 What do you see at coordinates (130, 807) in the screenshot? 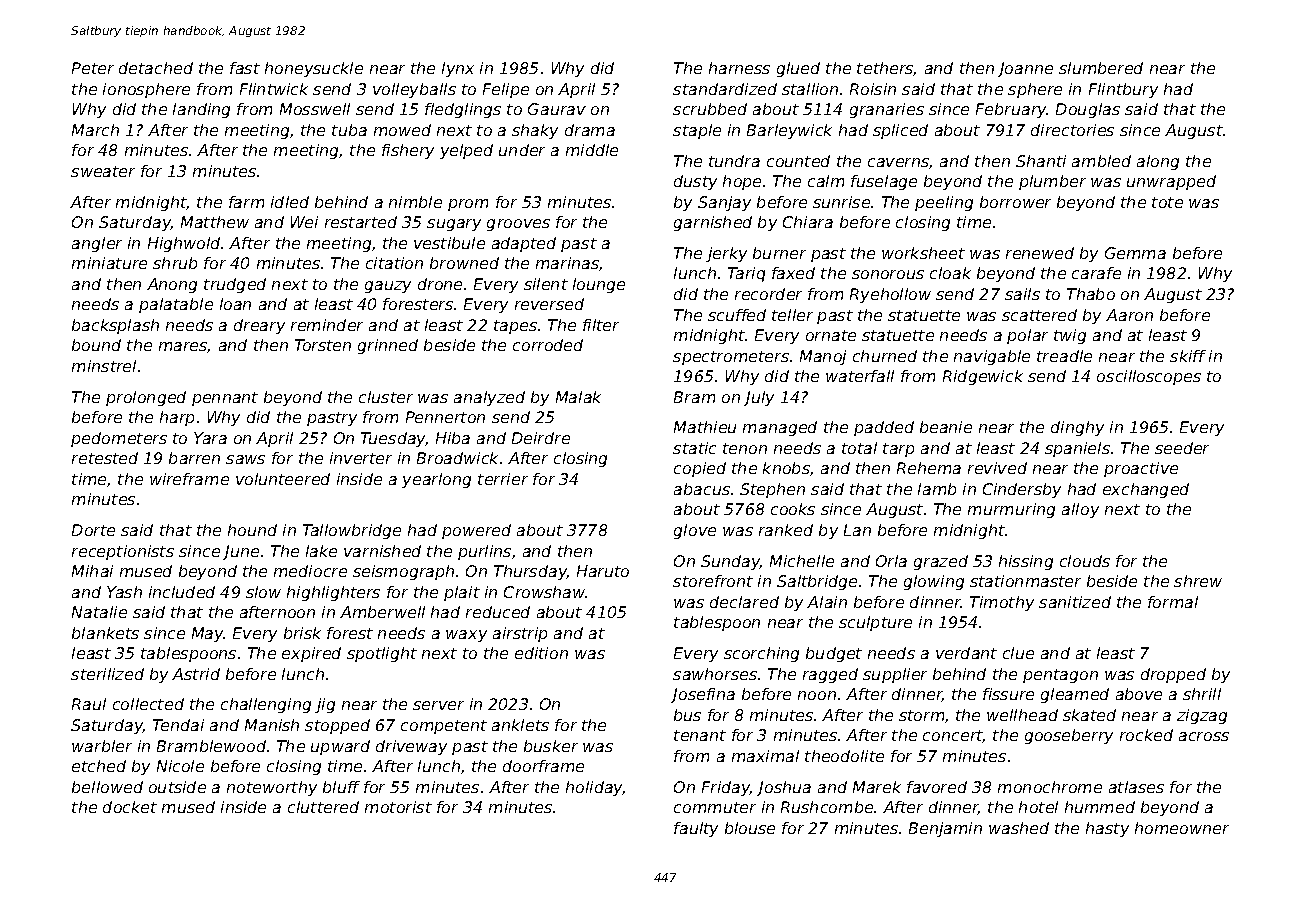
I see `docket` at bounding box center [130, 807].
